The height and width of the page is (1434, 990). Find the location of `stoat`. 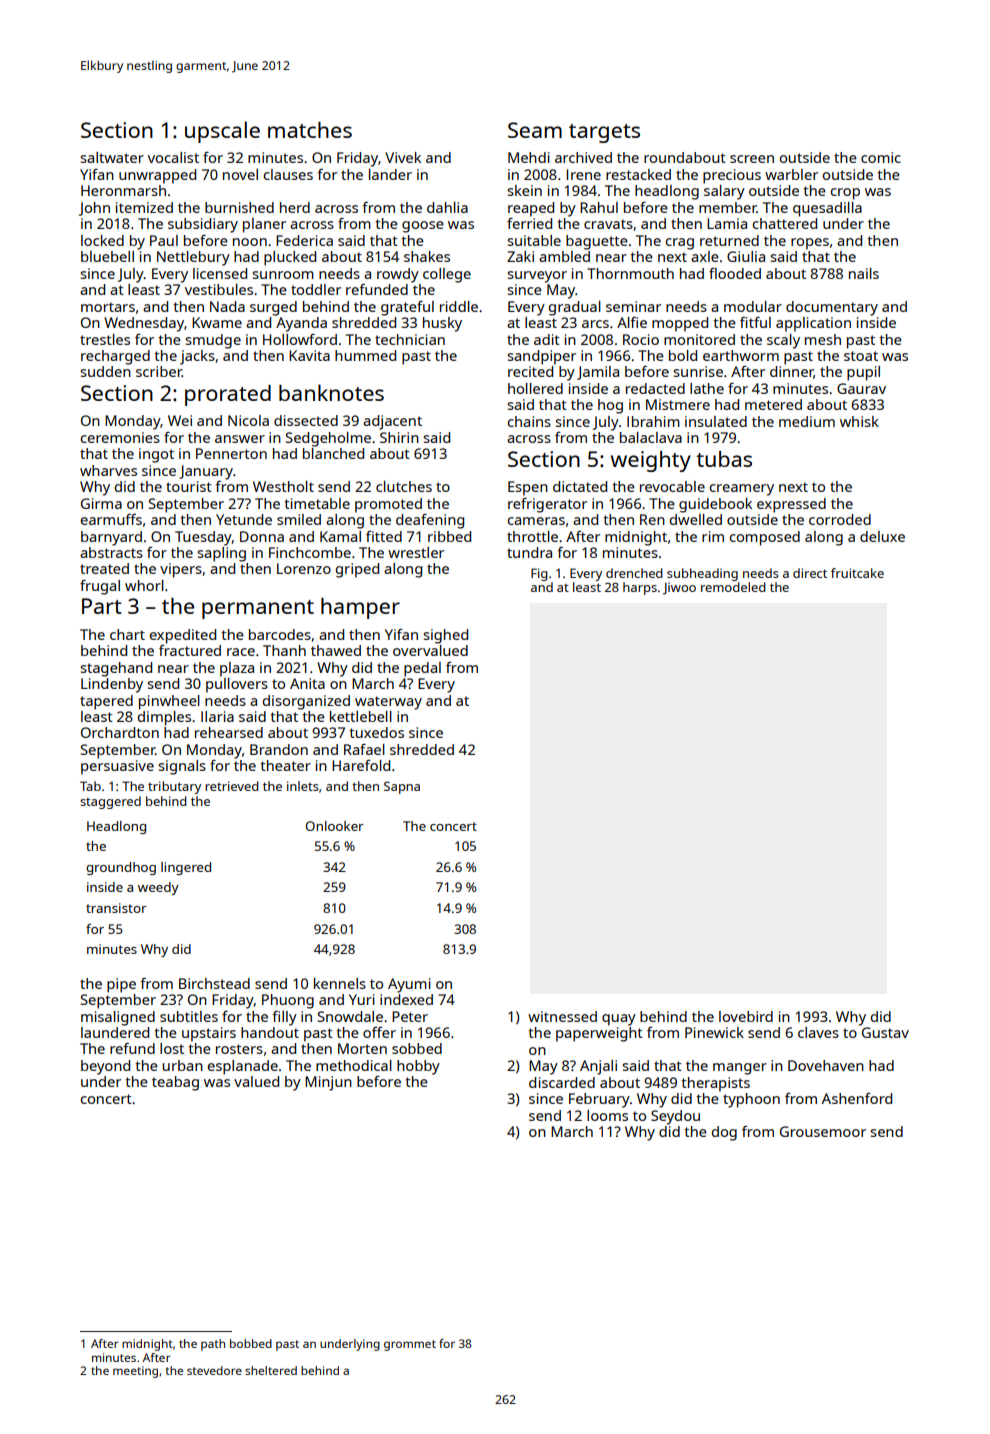

stoat is located at coordinates (861, 356).
